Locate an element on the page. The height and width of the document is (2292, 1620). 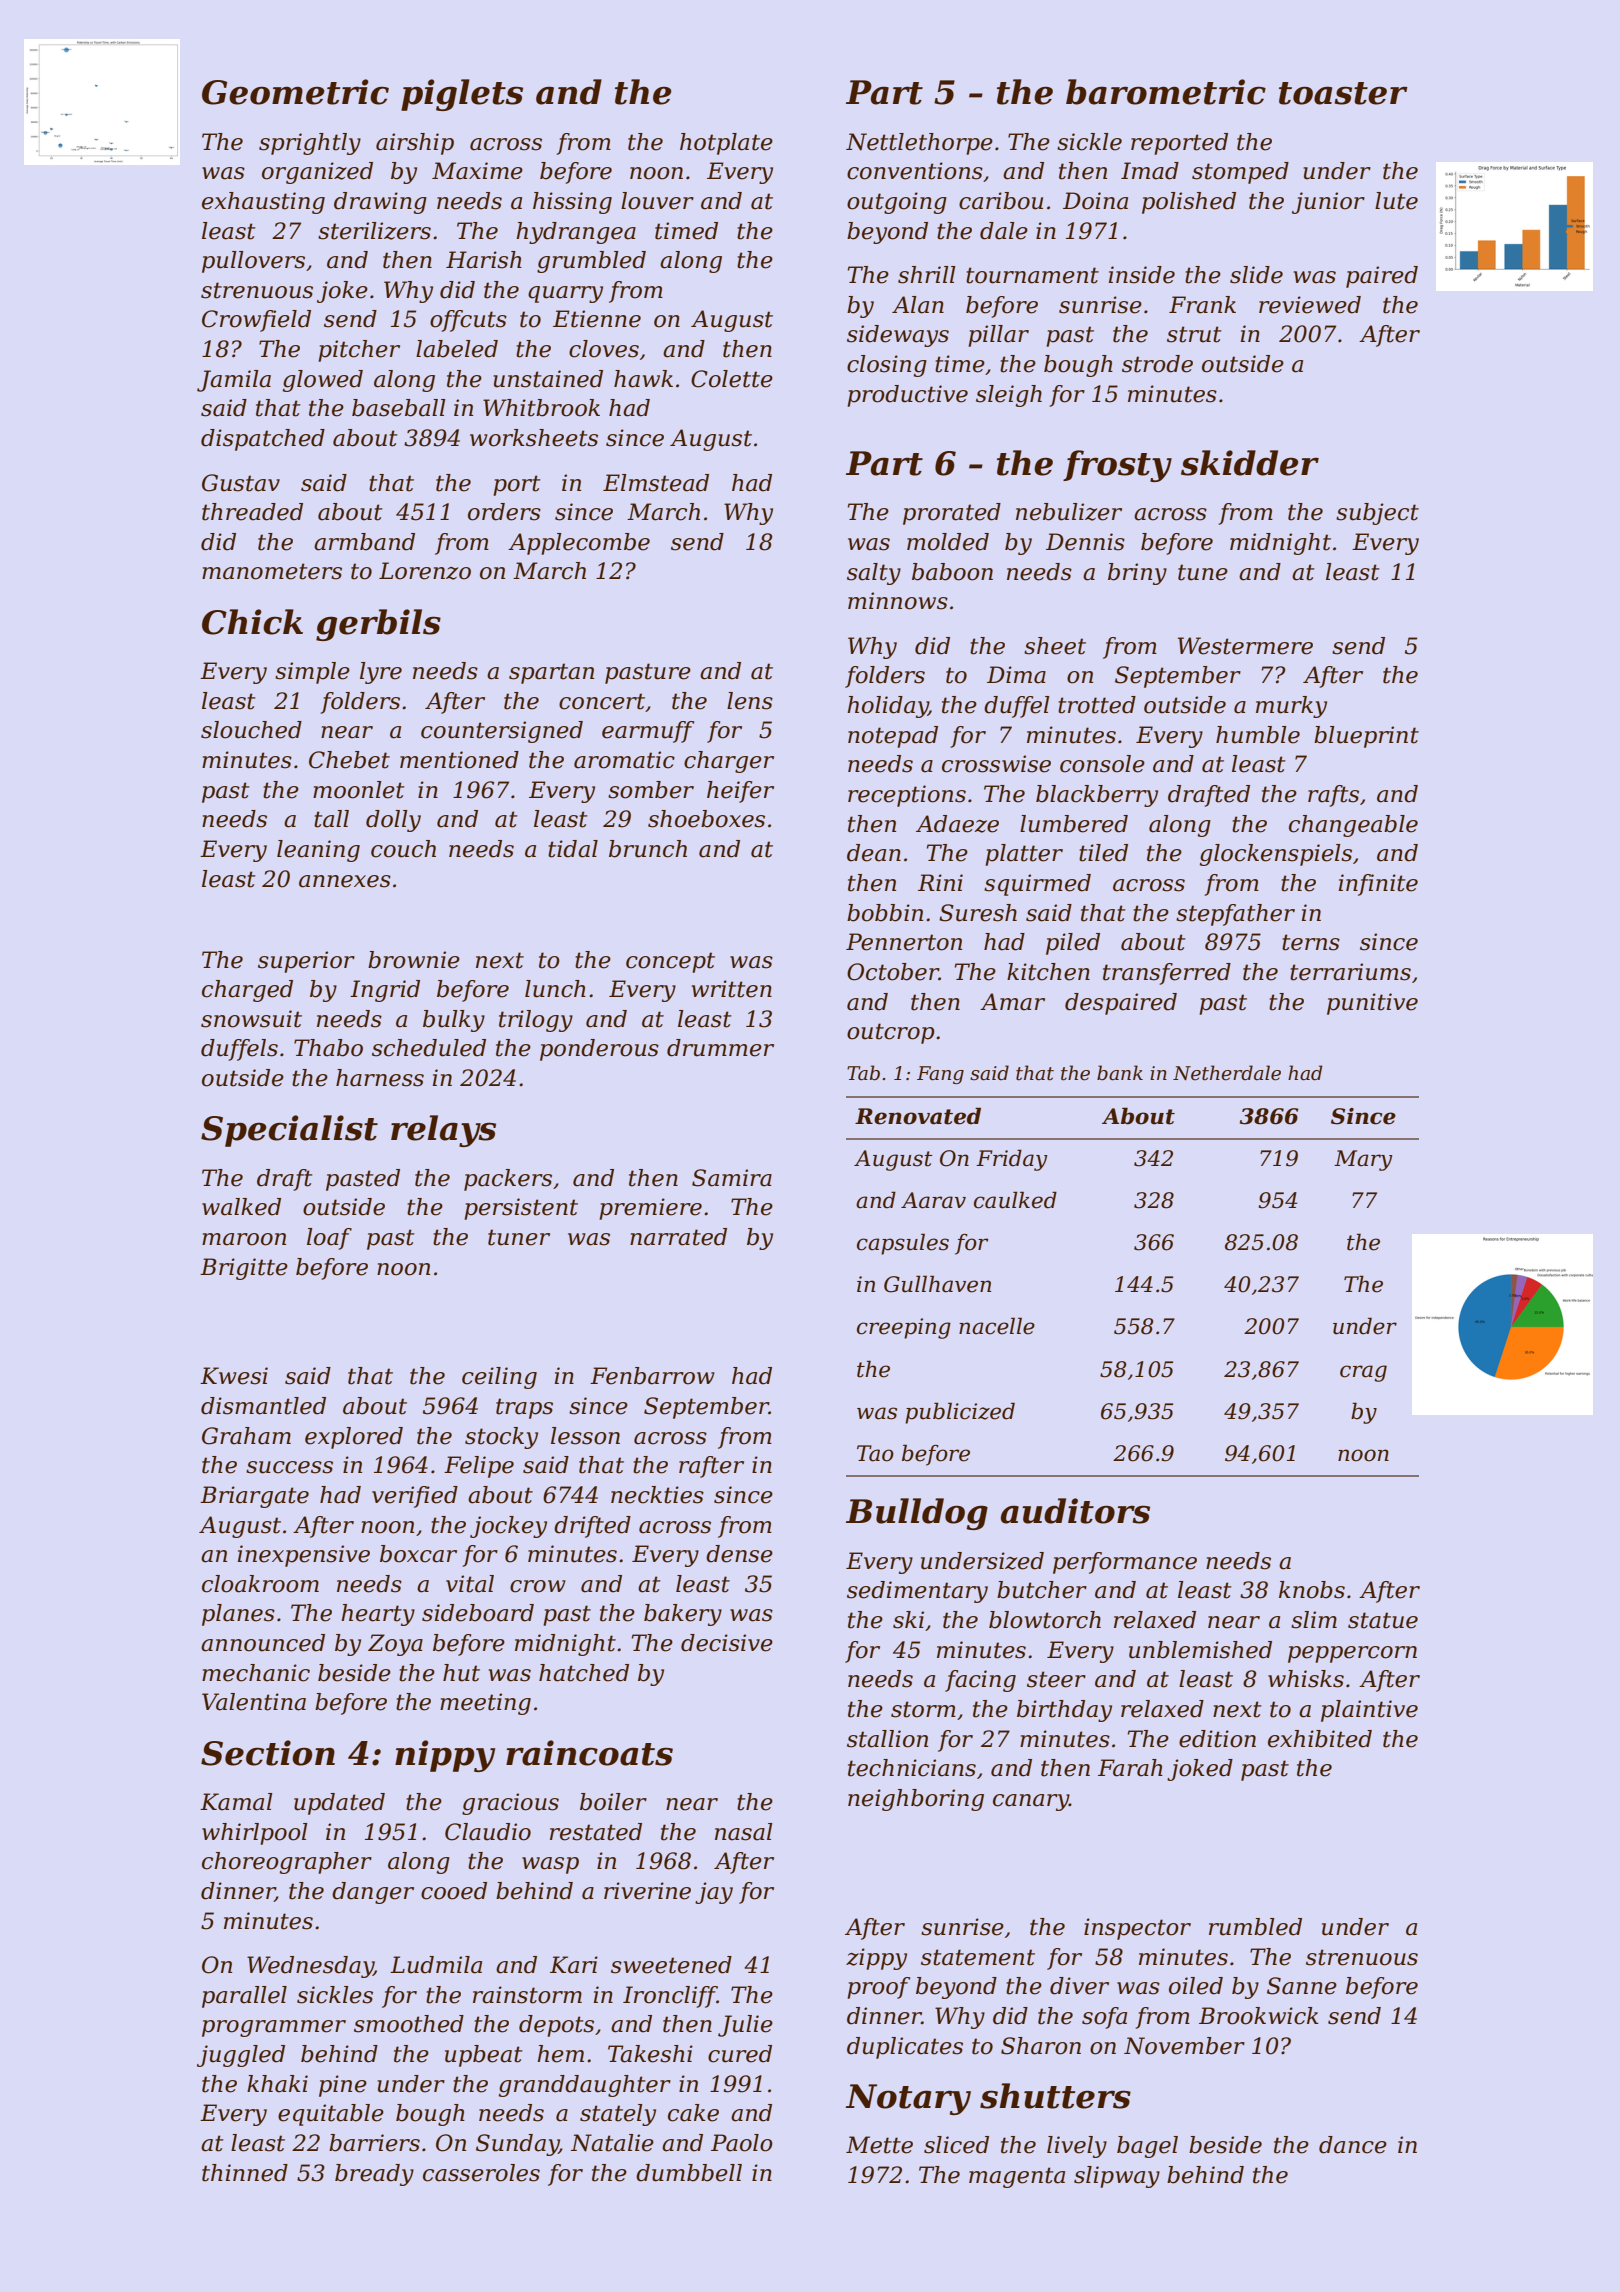
caribou is located at coordinates (1001, 201).
